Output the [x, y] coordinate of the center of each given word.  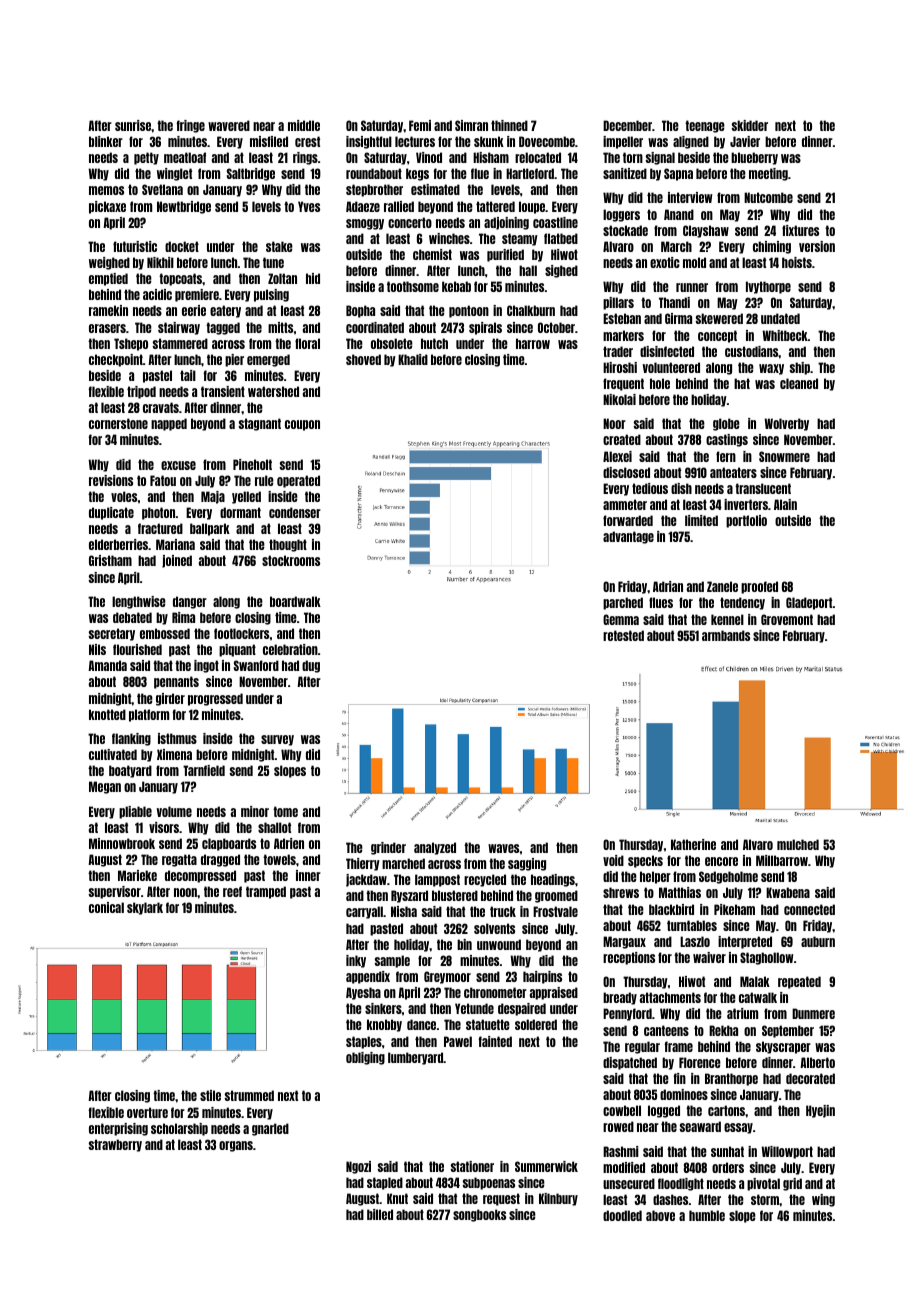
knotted [107, 714]
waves [503, 848]
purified [505, 255]
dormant [240, 512]
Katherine [693, 844]
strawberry [115, 1145]
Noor [614, 423]
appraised [554, 993]
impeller [623, 142]
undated [780, 318]
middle [304, 125]
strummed [249, 1095]
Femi [420, 125]
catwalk [758, 997]
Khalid [413, 359]
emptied [108, 279]
